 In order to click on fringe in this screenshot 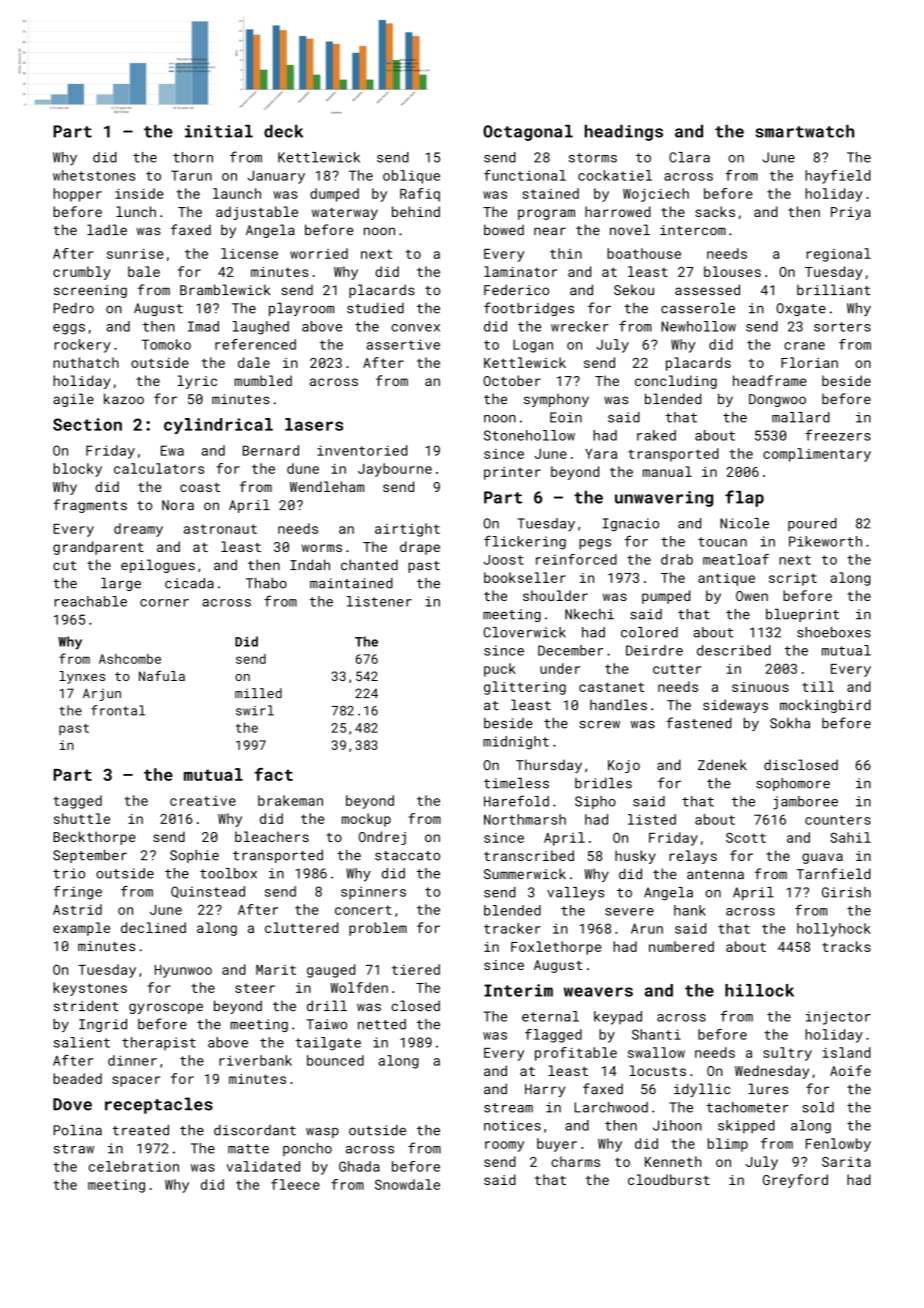, I will do `click(77, 893)`.
